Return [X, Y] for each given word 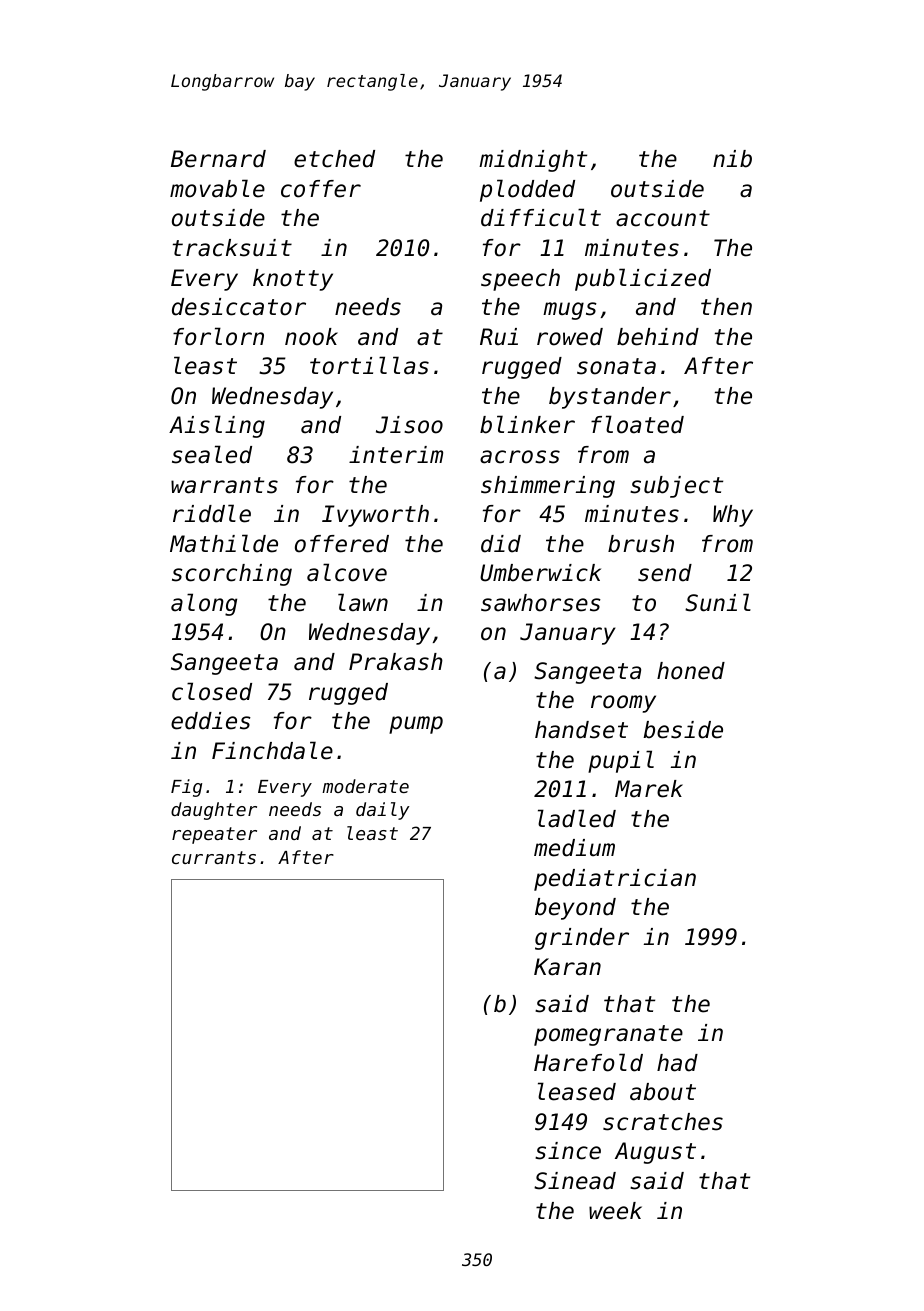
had [677, 1063]
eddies [211, 721]
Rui [499, 336]
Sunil [718, 602]
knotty [293, 280]
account [663, 218]
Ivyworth [375, 516]
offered [342, 544]
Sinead [575, 1181]
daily [383, 811]
